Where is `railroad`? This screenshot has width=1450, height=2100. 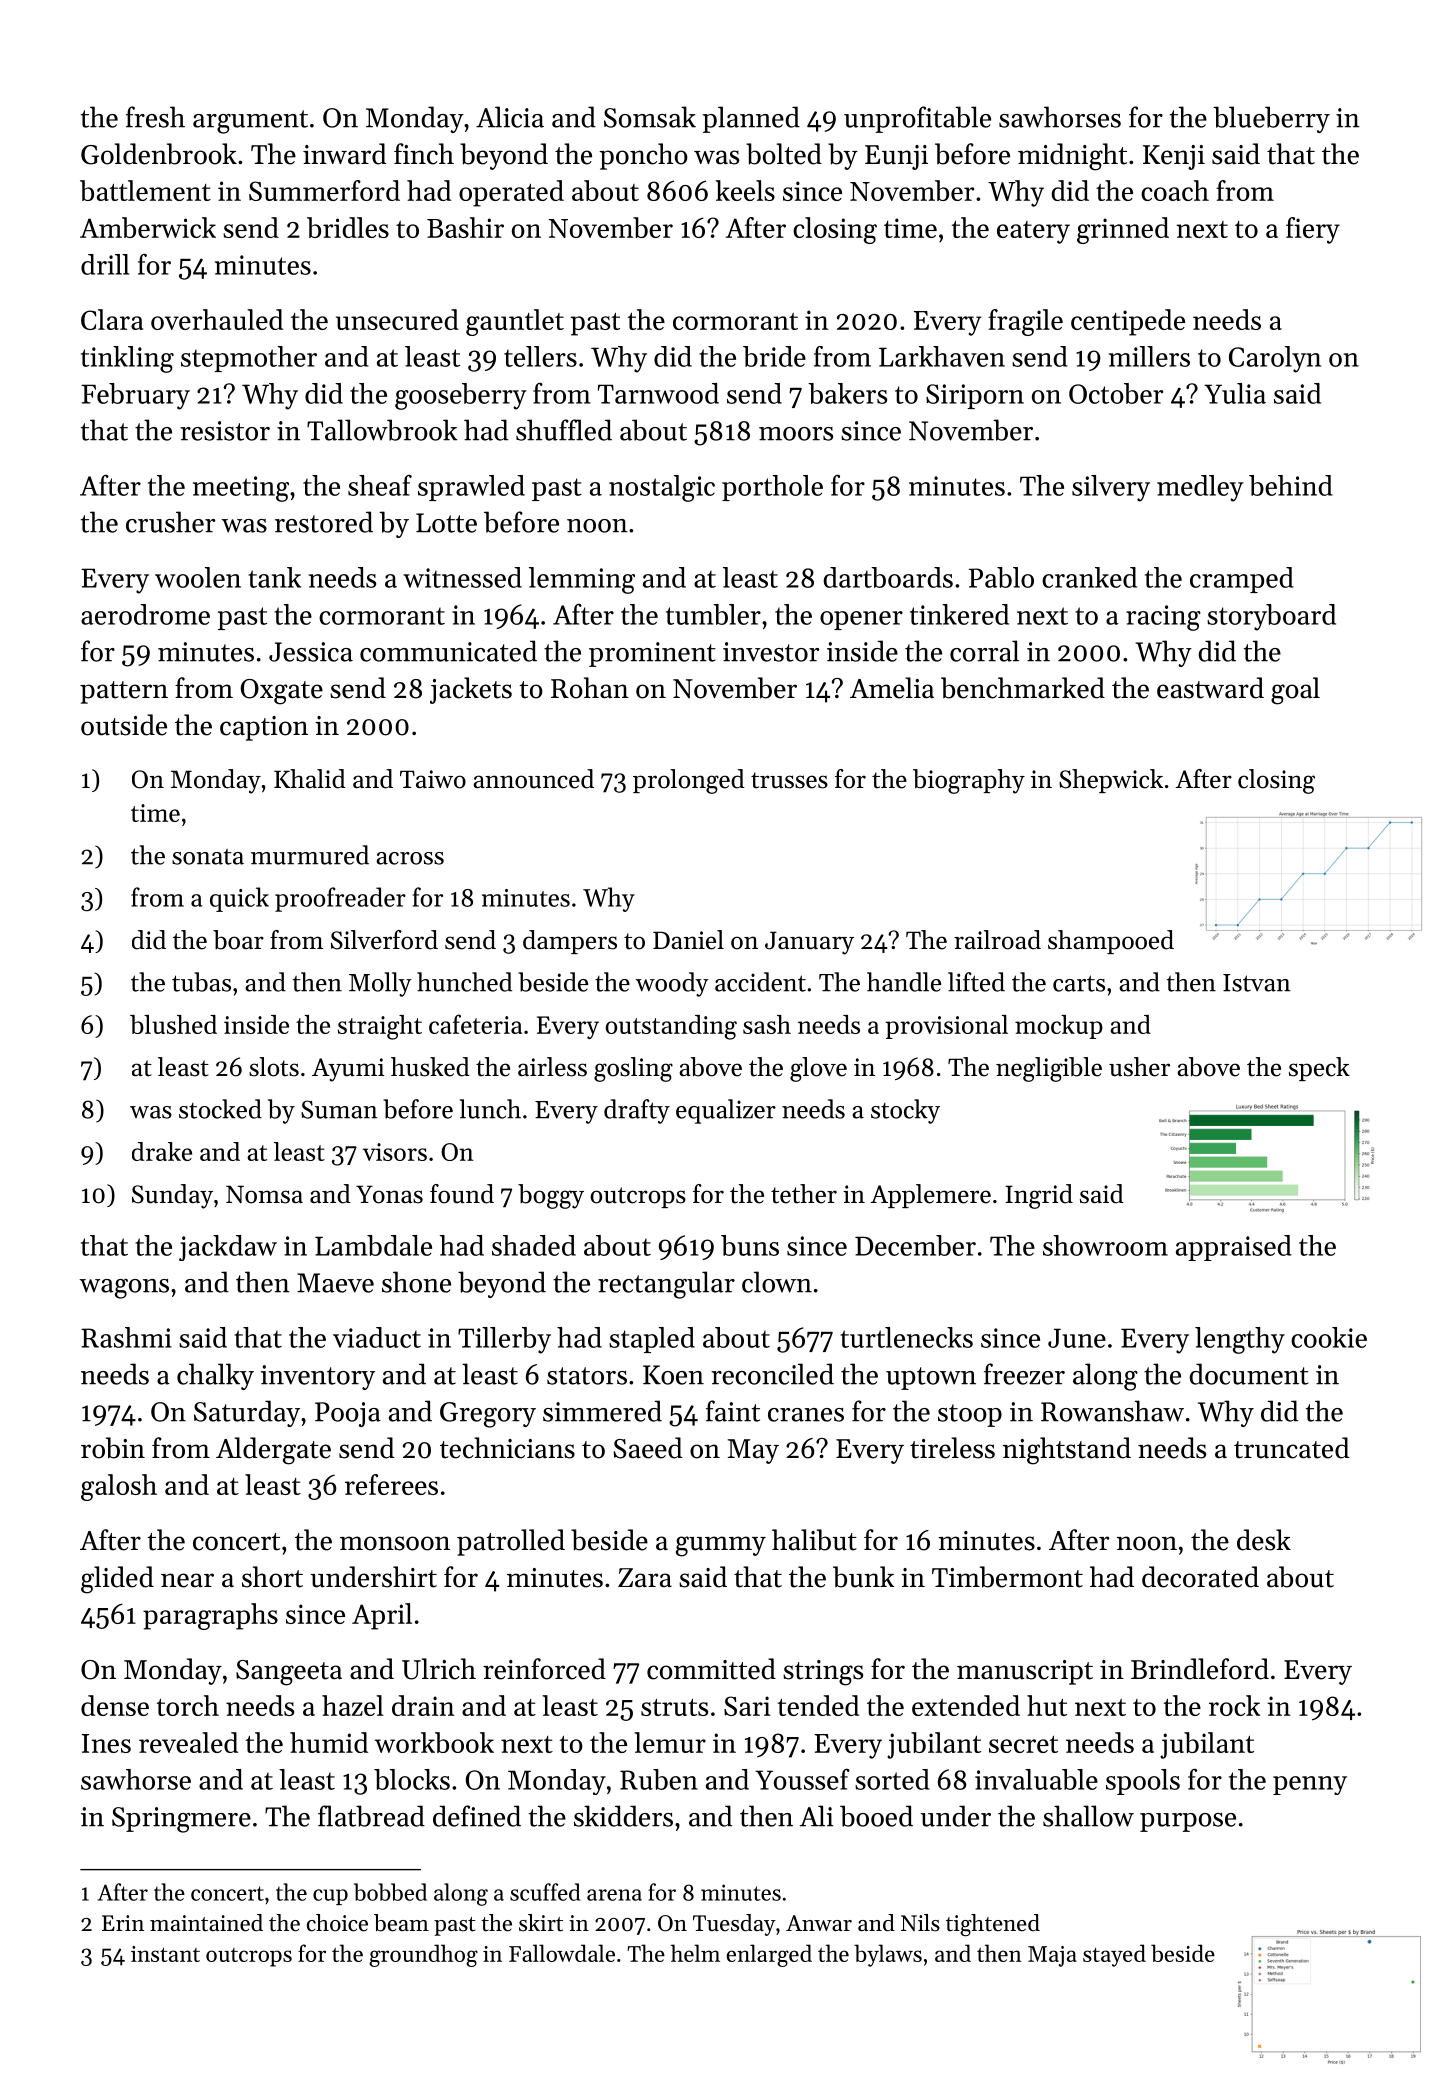 railroad is located at coordinates (997, 940).
